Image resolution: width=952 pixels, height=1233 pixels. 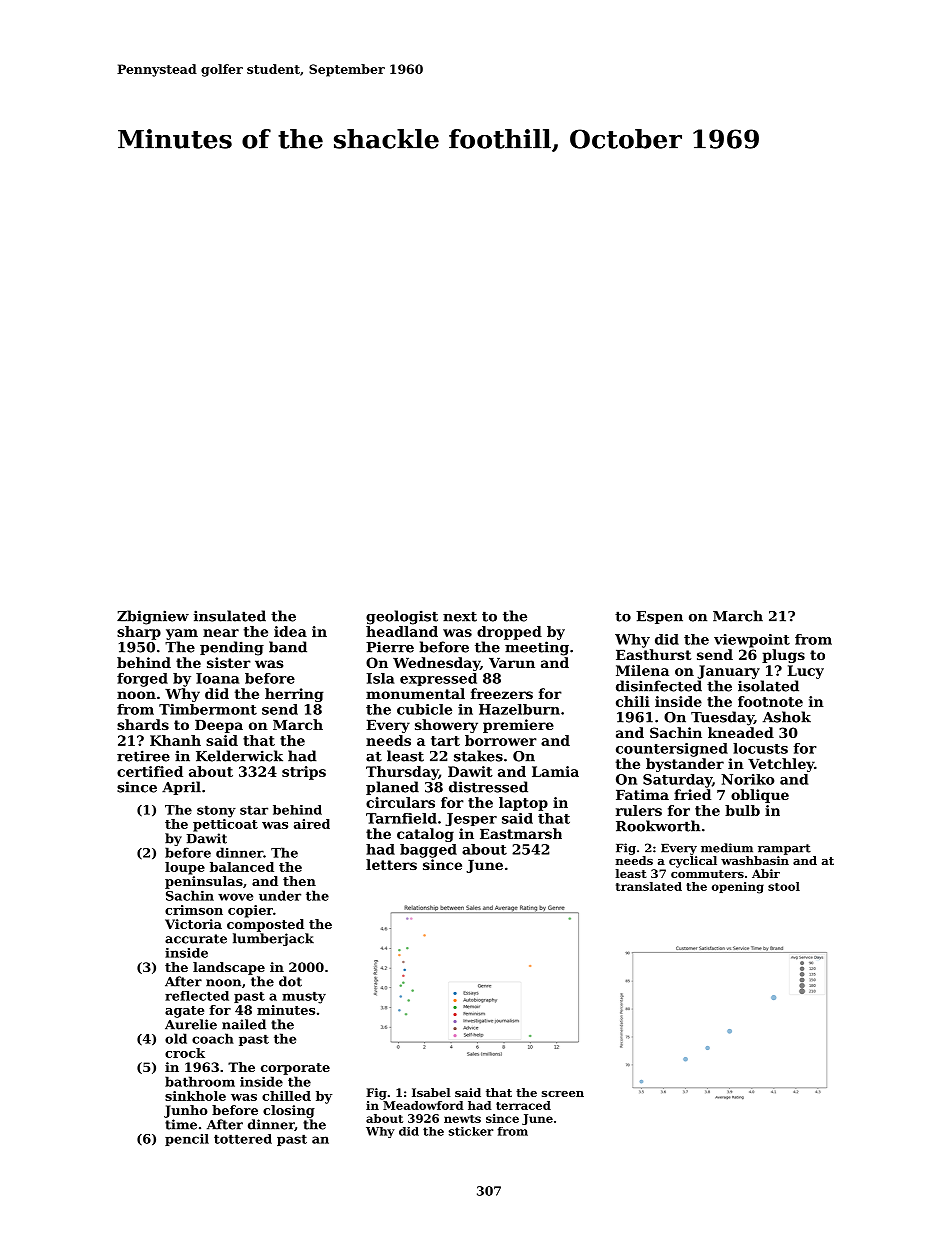 I want to click on old, so click(x=176, y=1038).
